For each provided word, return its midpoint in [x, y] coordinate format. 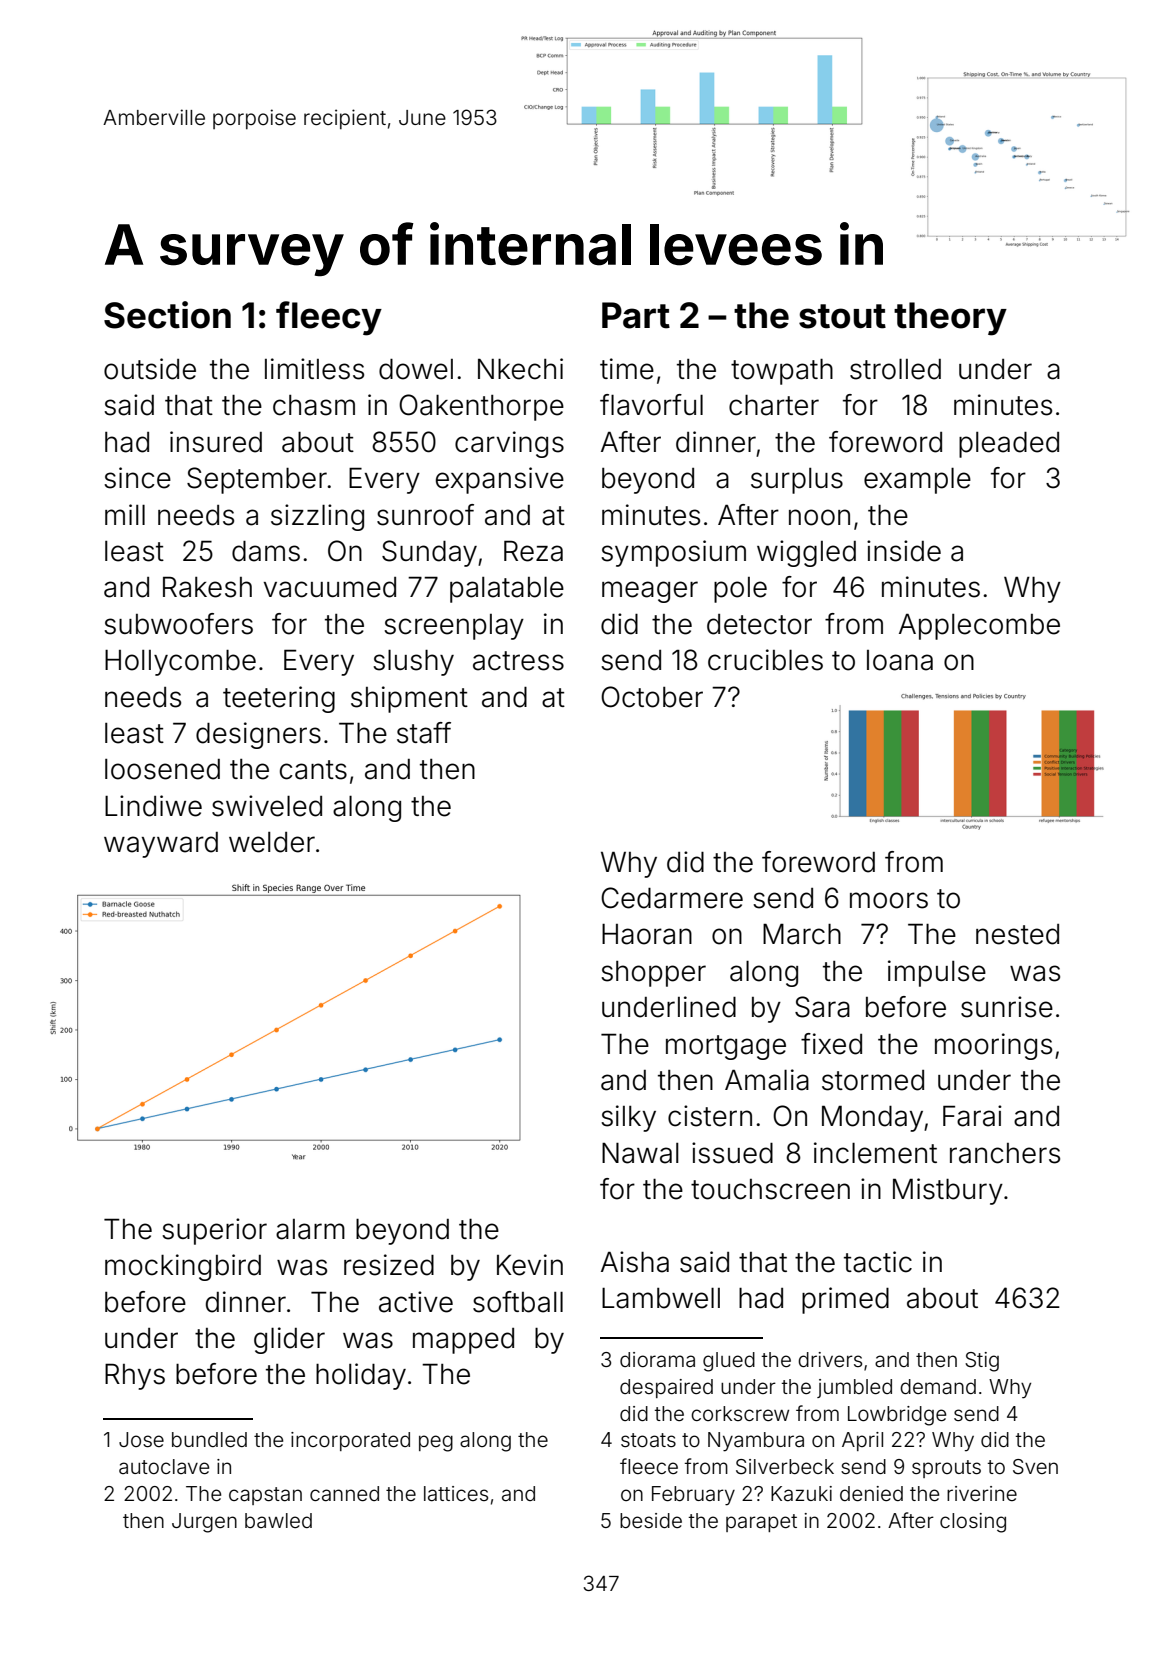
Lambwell [661, 1298]
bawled [278, 1520]
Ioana [900, 660]
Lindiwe [153, 806]
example [917, 481]
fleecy [329, 318]
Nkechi [520, 369]
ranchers [1005, 1153]
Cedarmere [672, 898]
